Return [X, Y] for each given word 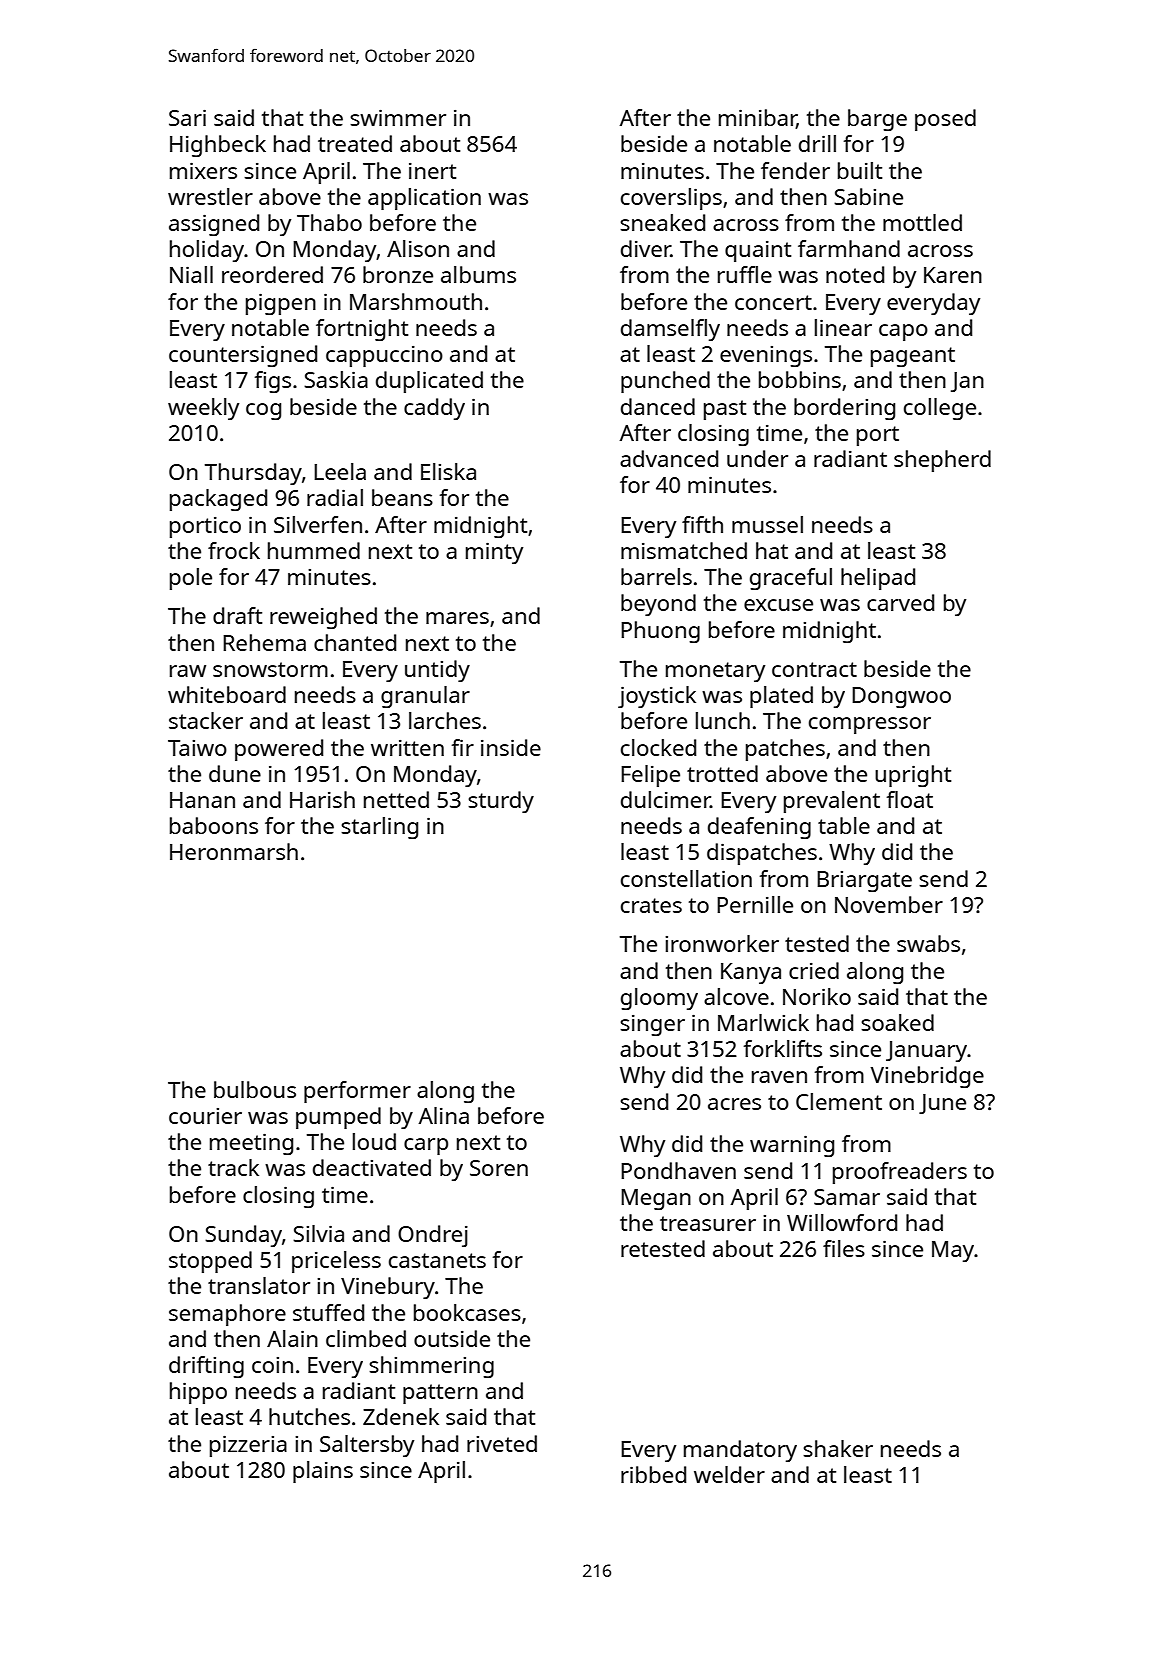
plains [323, 1472]
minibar [758, 119]
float [910, 799]
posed [945, 120]
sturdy [501, 802]
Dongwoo [901, 697]
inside [511, 747]
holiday [207, 251]
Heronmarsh [234, 851]
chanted [355, 642]
